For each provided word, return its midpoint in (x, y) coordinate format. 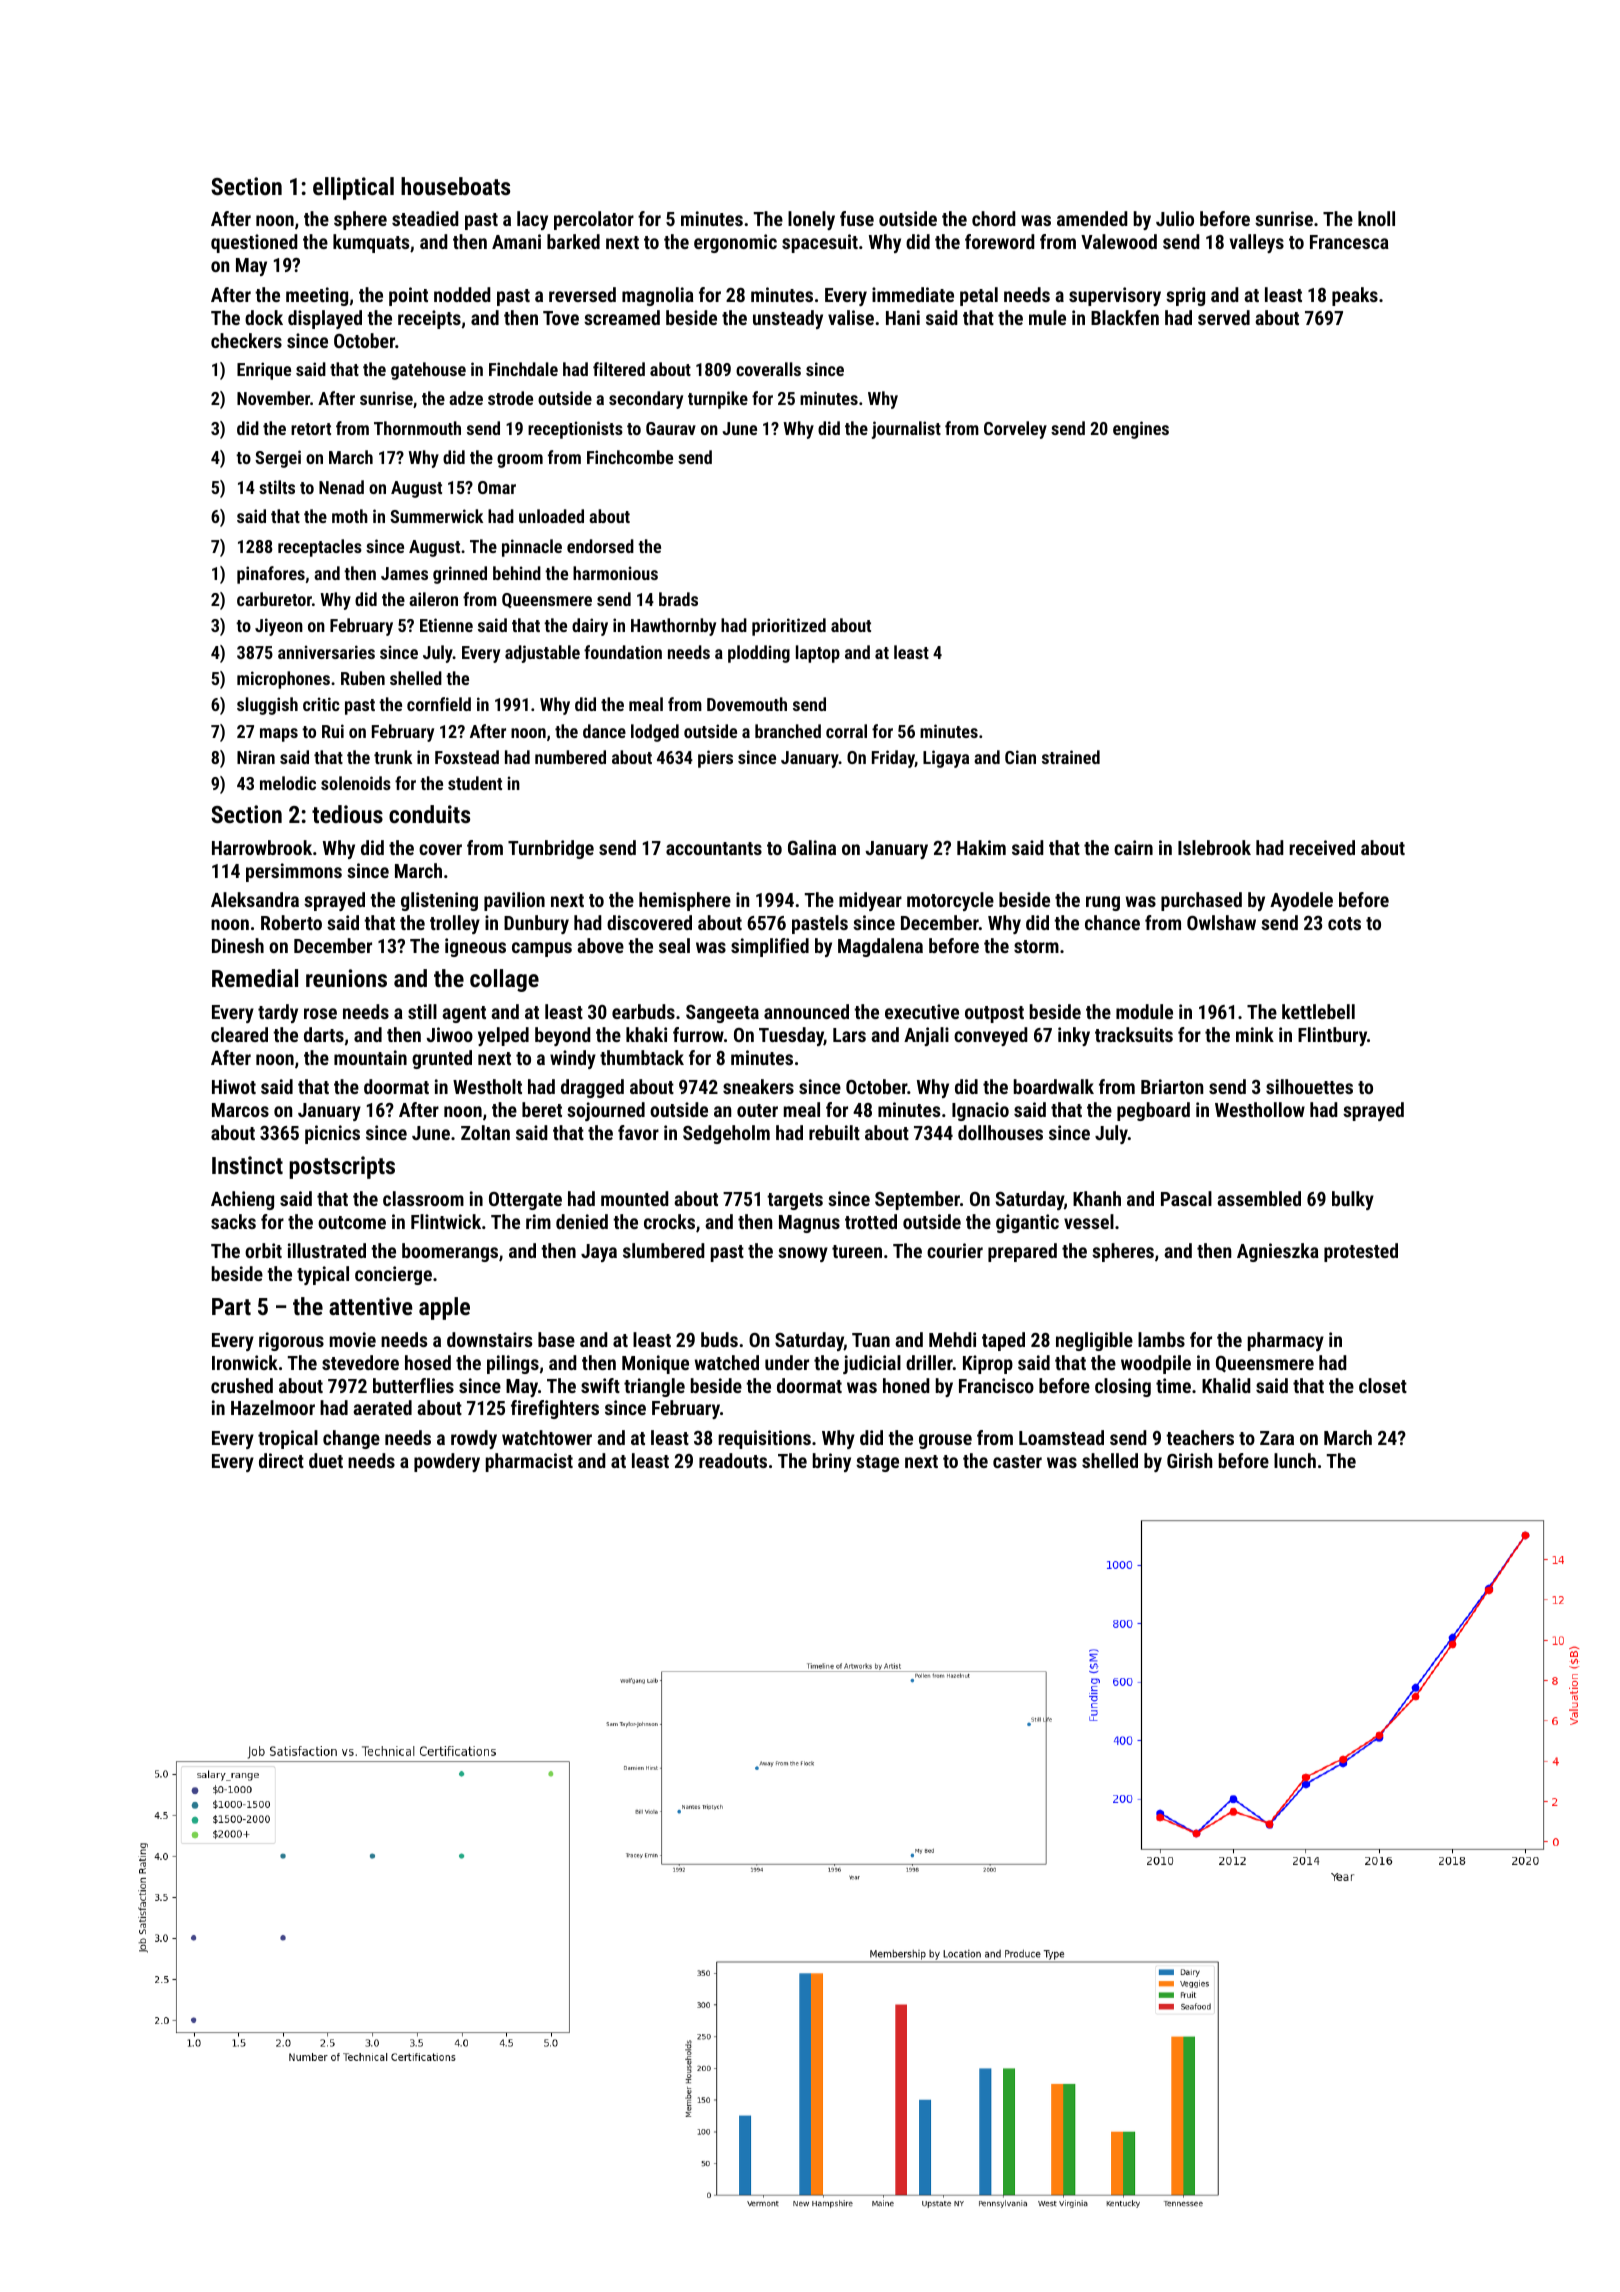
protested (1361, 1252)
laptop (818, 654)
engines (1141, 430)
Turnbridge (551, 849)
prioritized (789, 627)
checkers (246, 340)
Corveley (1015, 430)
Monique (655, 1364)
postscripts (342, 1167)
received (1322, 847)
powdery (447, 1462)
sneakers (758, 1086)
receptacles (320, 548)
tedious (347, 814)
